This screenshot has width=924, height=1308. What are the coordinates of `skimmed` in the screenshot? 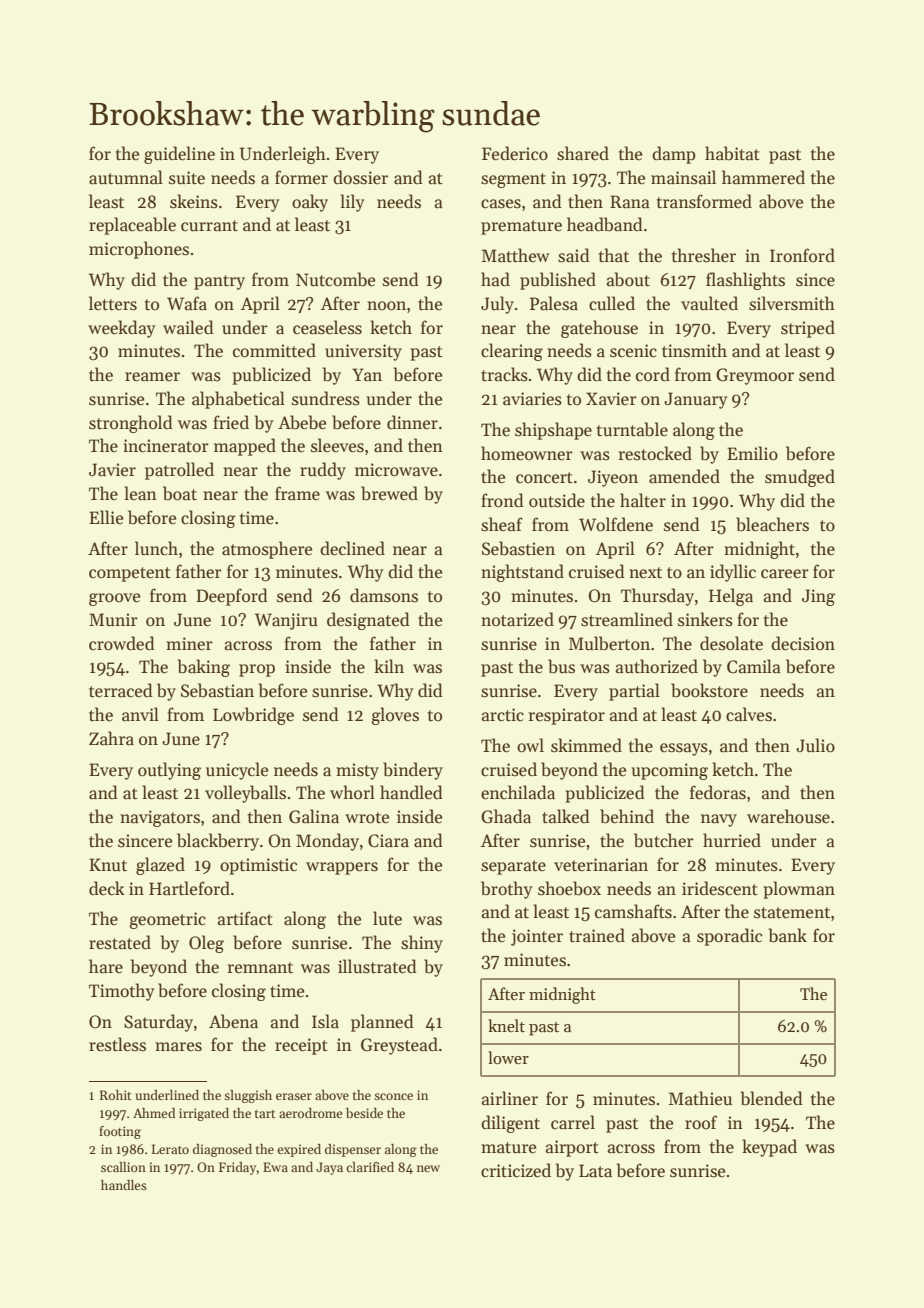 It's located at (586, 745).
